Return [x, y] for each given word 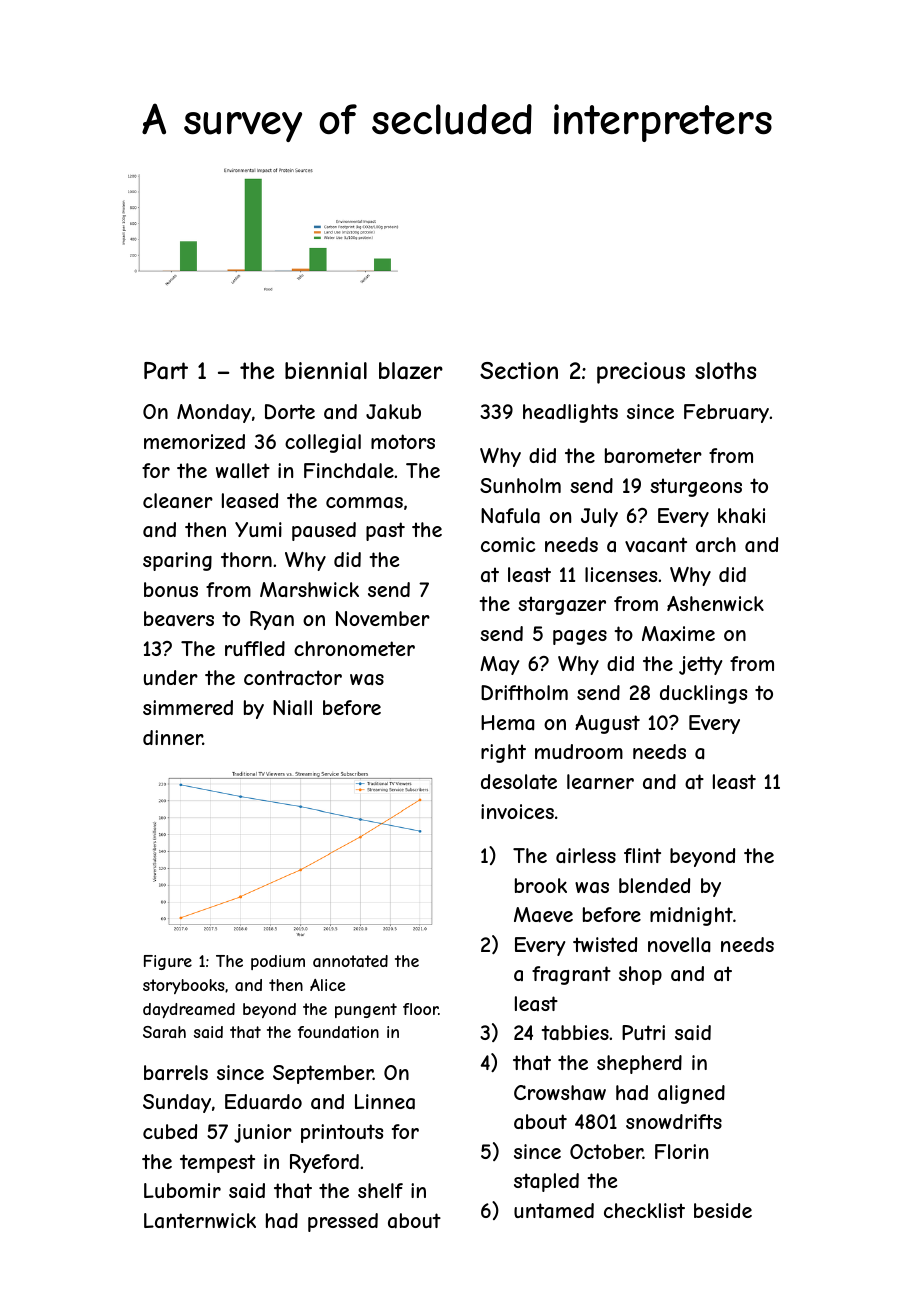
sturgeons [696, 487]
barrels [176, 1072]
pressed [343, 1222]
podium [278, 962]
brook [541, 885]
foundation [338, 1032]
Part [166, 371]
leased [250, 500]
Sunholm [520, 485]
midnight [691, 916]
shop [640, 975]
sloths [725, 370]
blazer [411, 371]
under [171, 677]
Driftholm [524, 692]
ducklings [703, 694]
